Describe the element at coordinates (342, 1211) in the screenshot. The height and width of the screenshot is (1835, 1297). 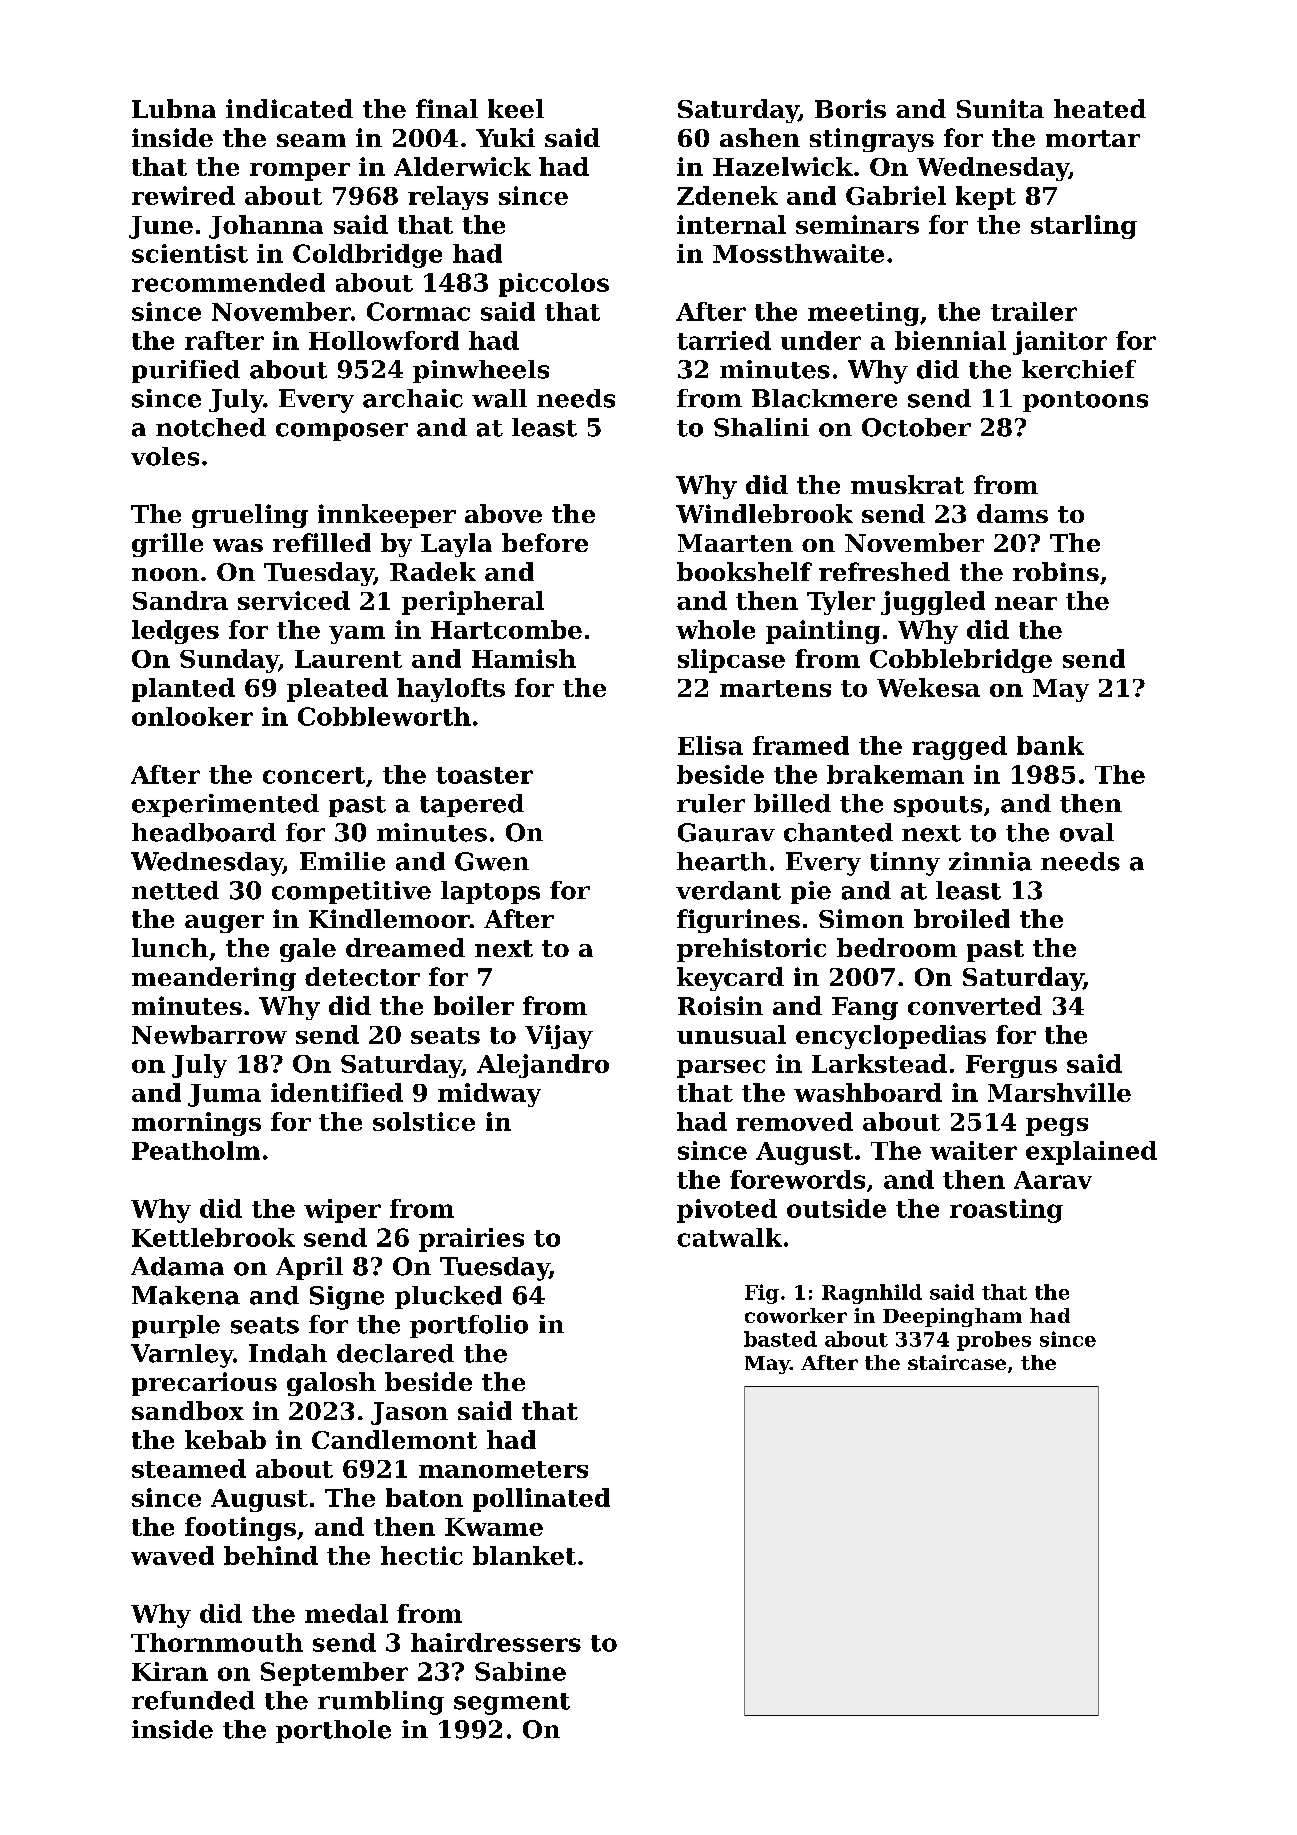
I see `wiper` at that location.
